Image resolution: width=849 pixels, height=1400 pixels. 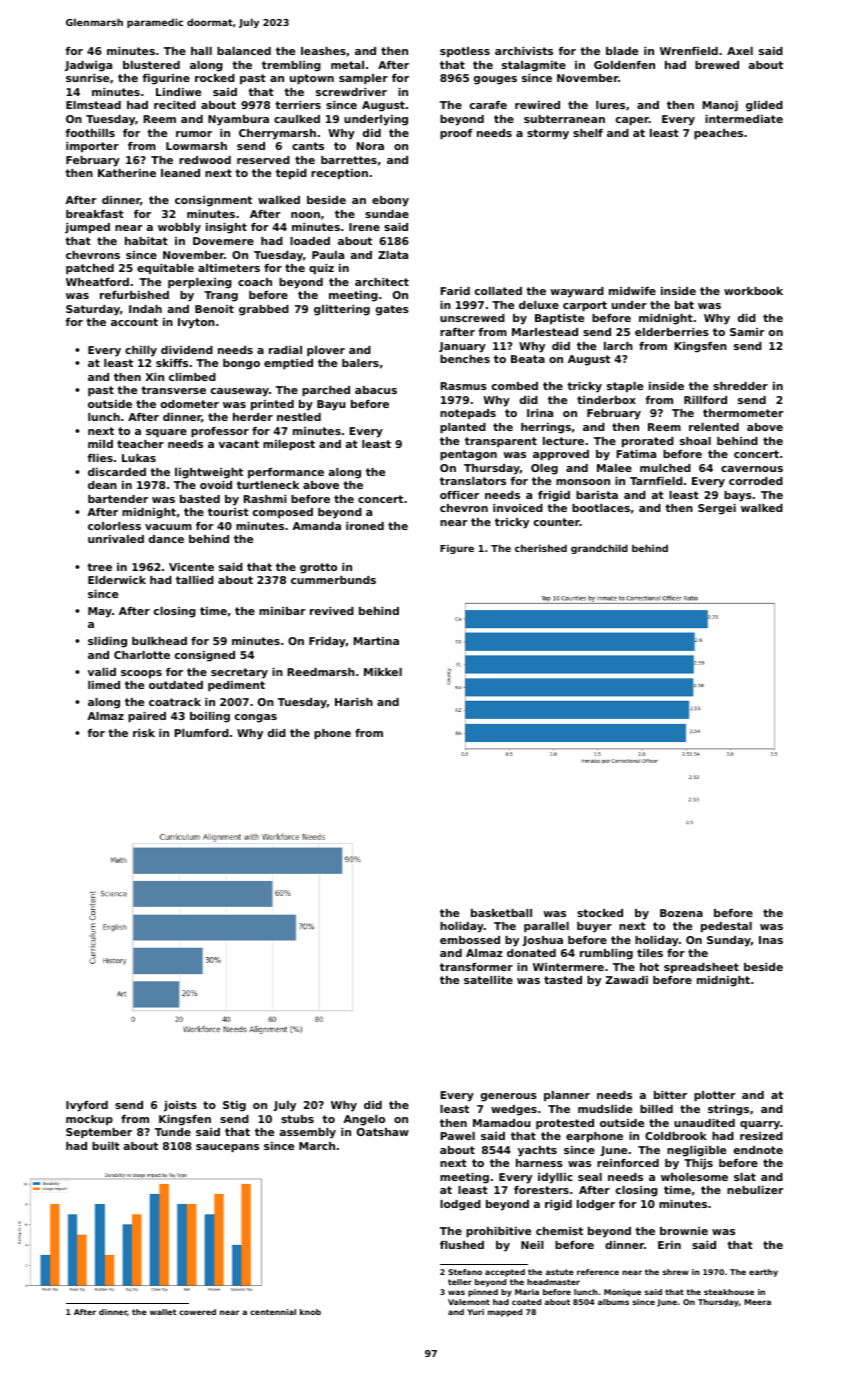 What do you see at coordinates (351, 92) in the screenshot?
I see `screwdriver` at bounding box center [351, 92].
